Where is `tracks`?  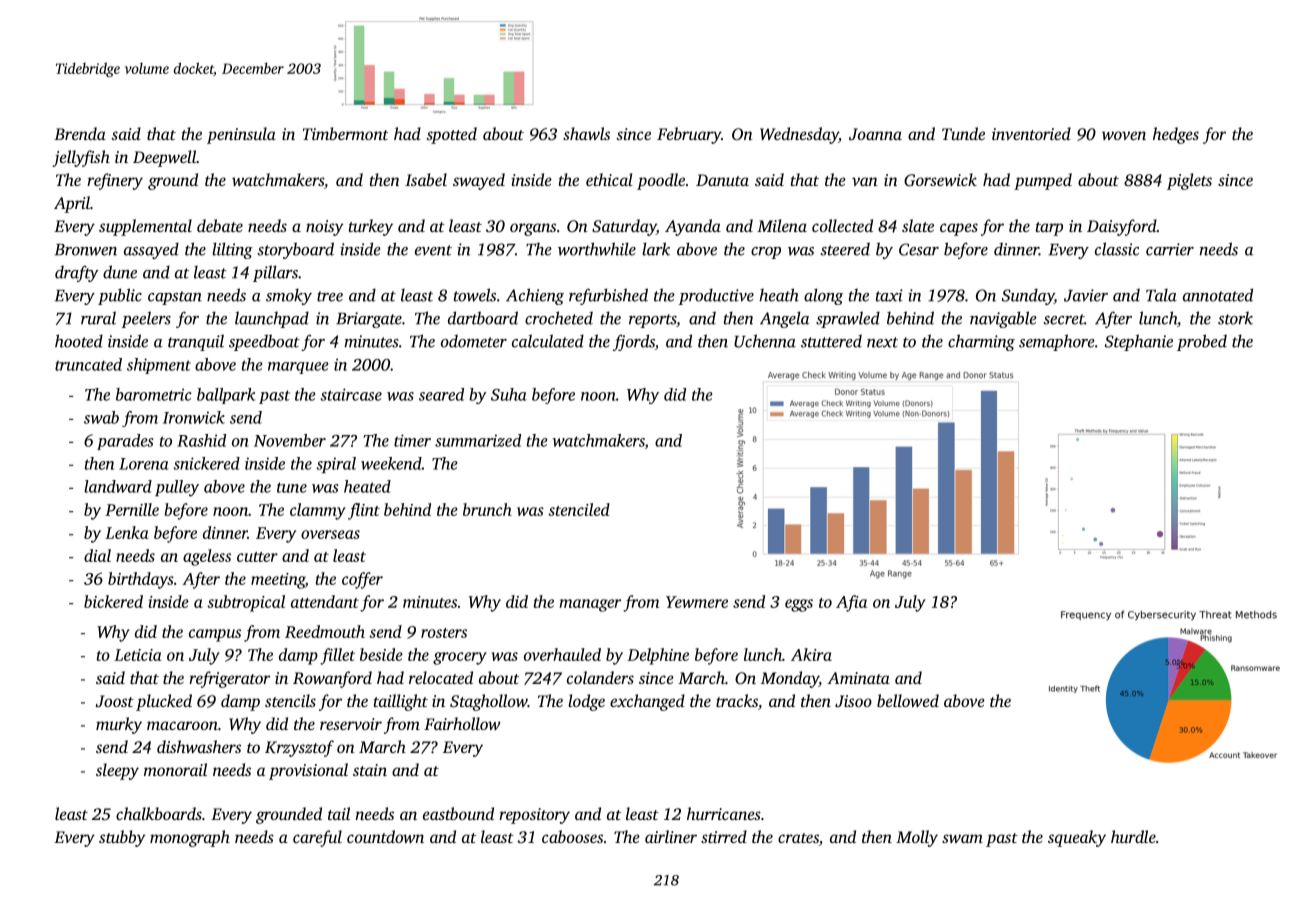 tracks is located at coordinates (737, 700).
